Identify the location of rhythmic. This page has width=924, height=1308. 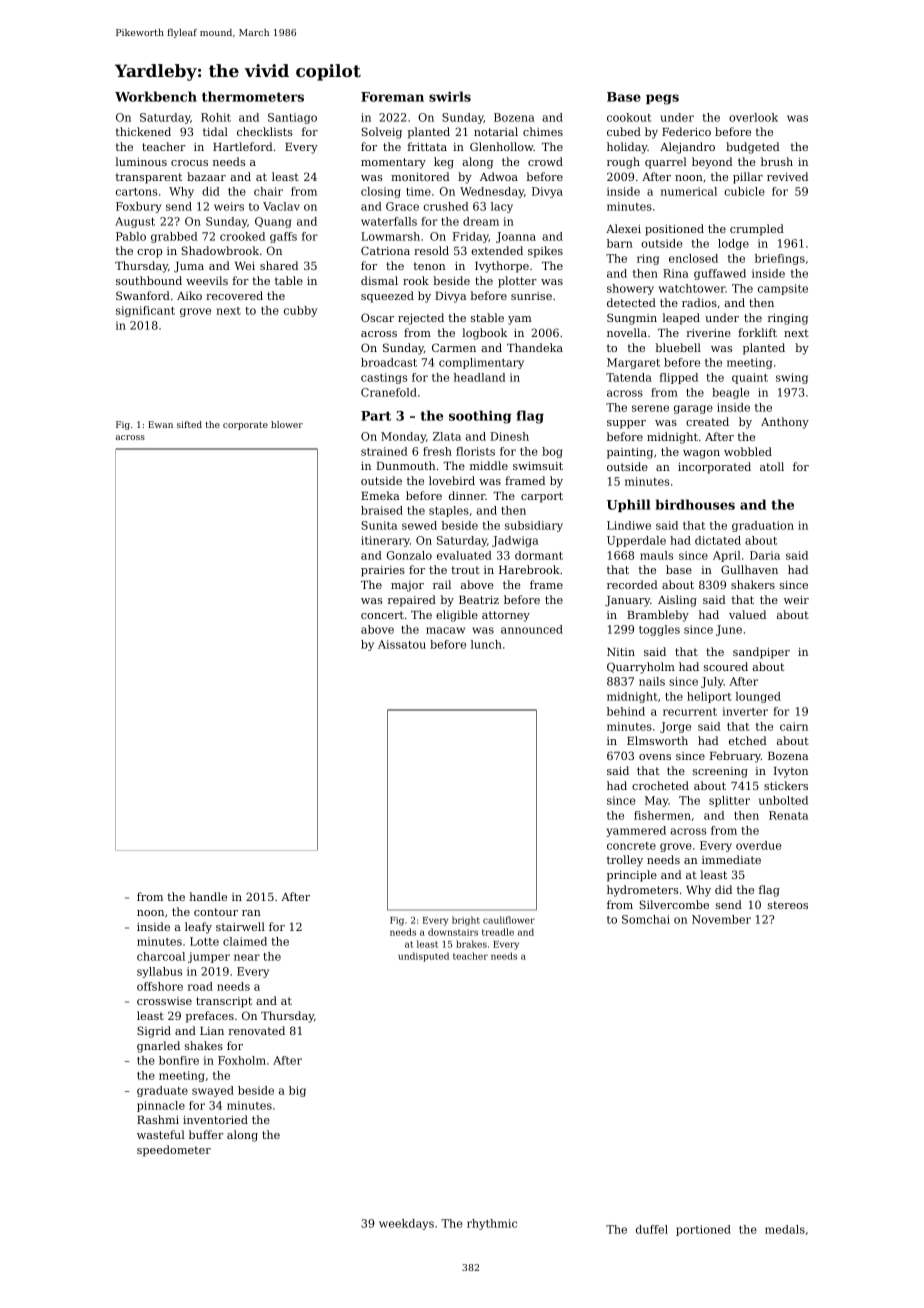
(492, 1224).
